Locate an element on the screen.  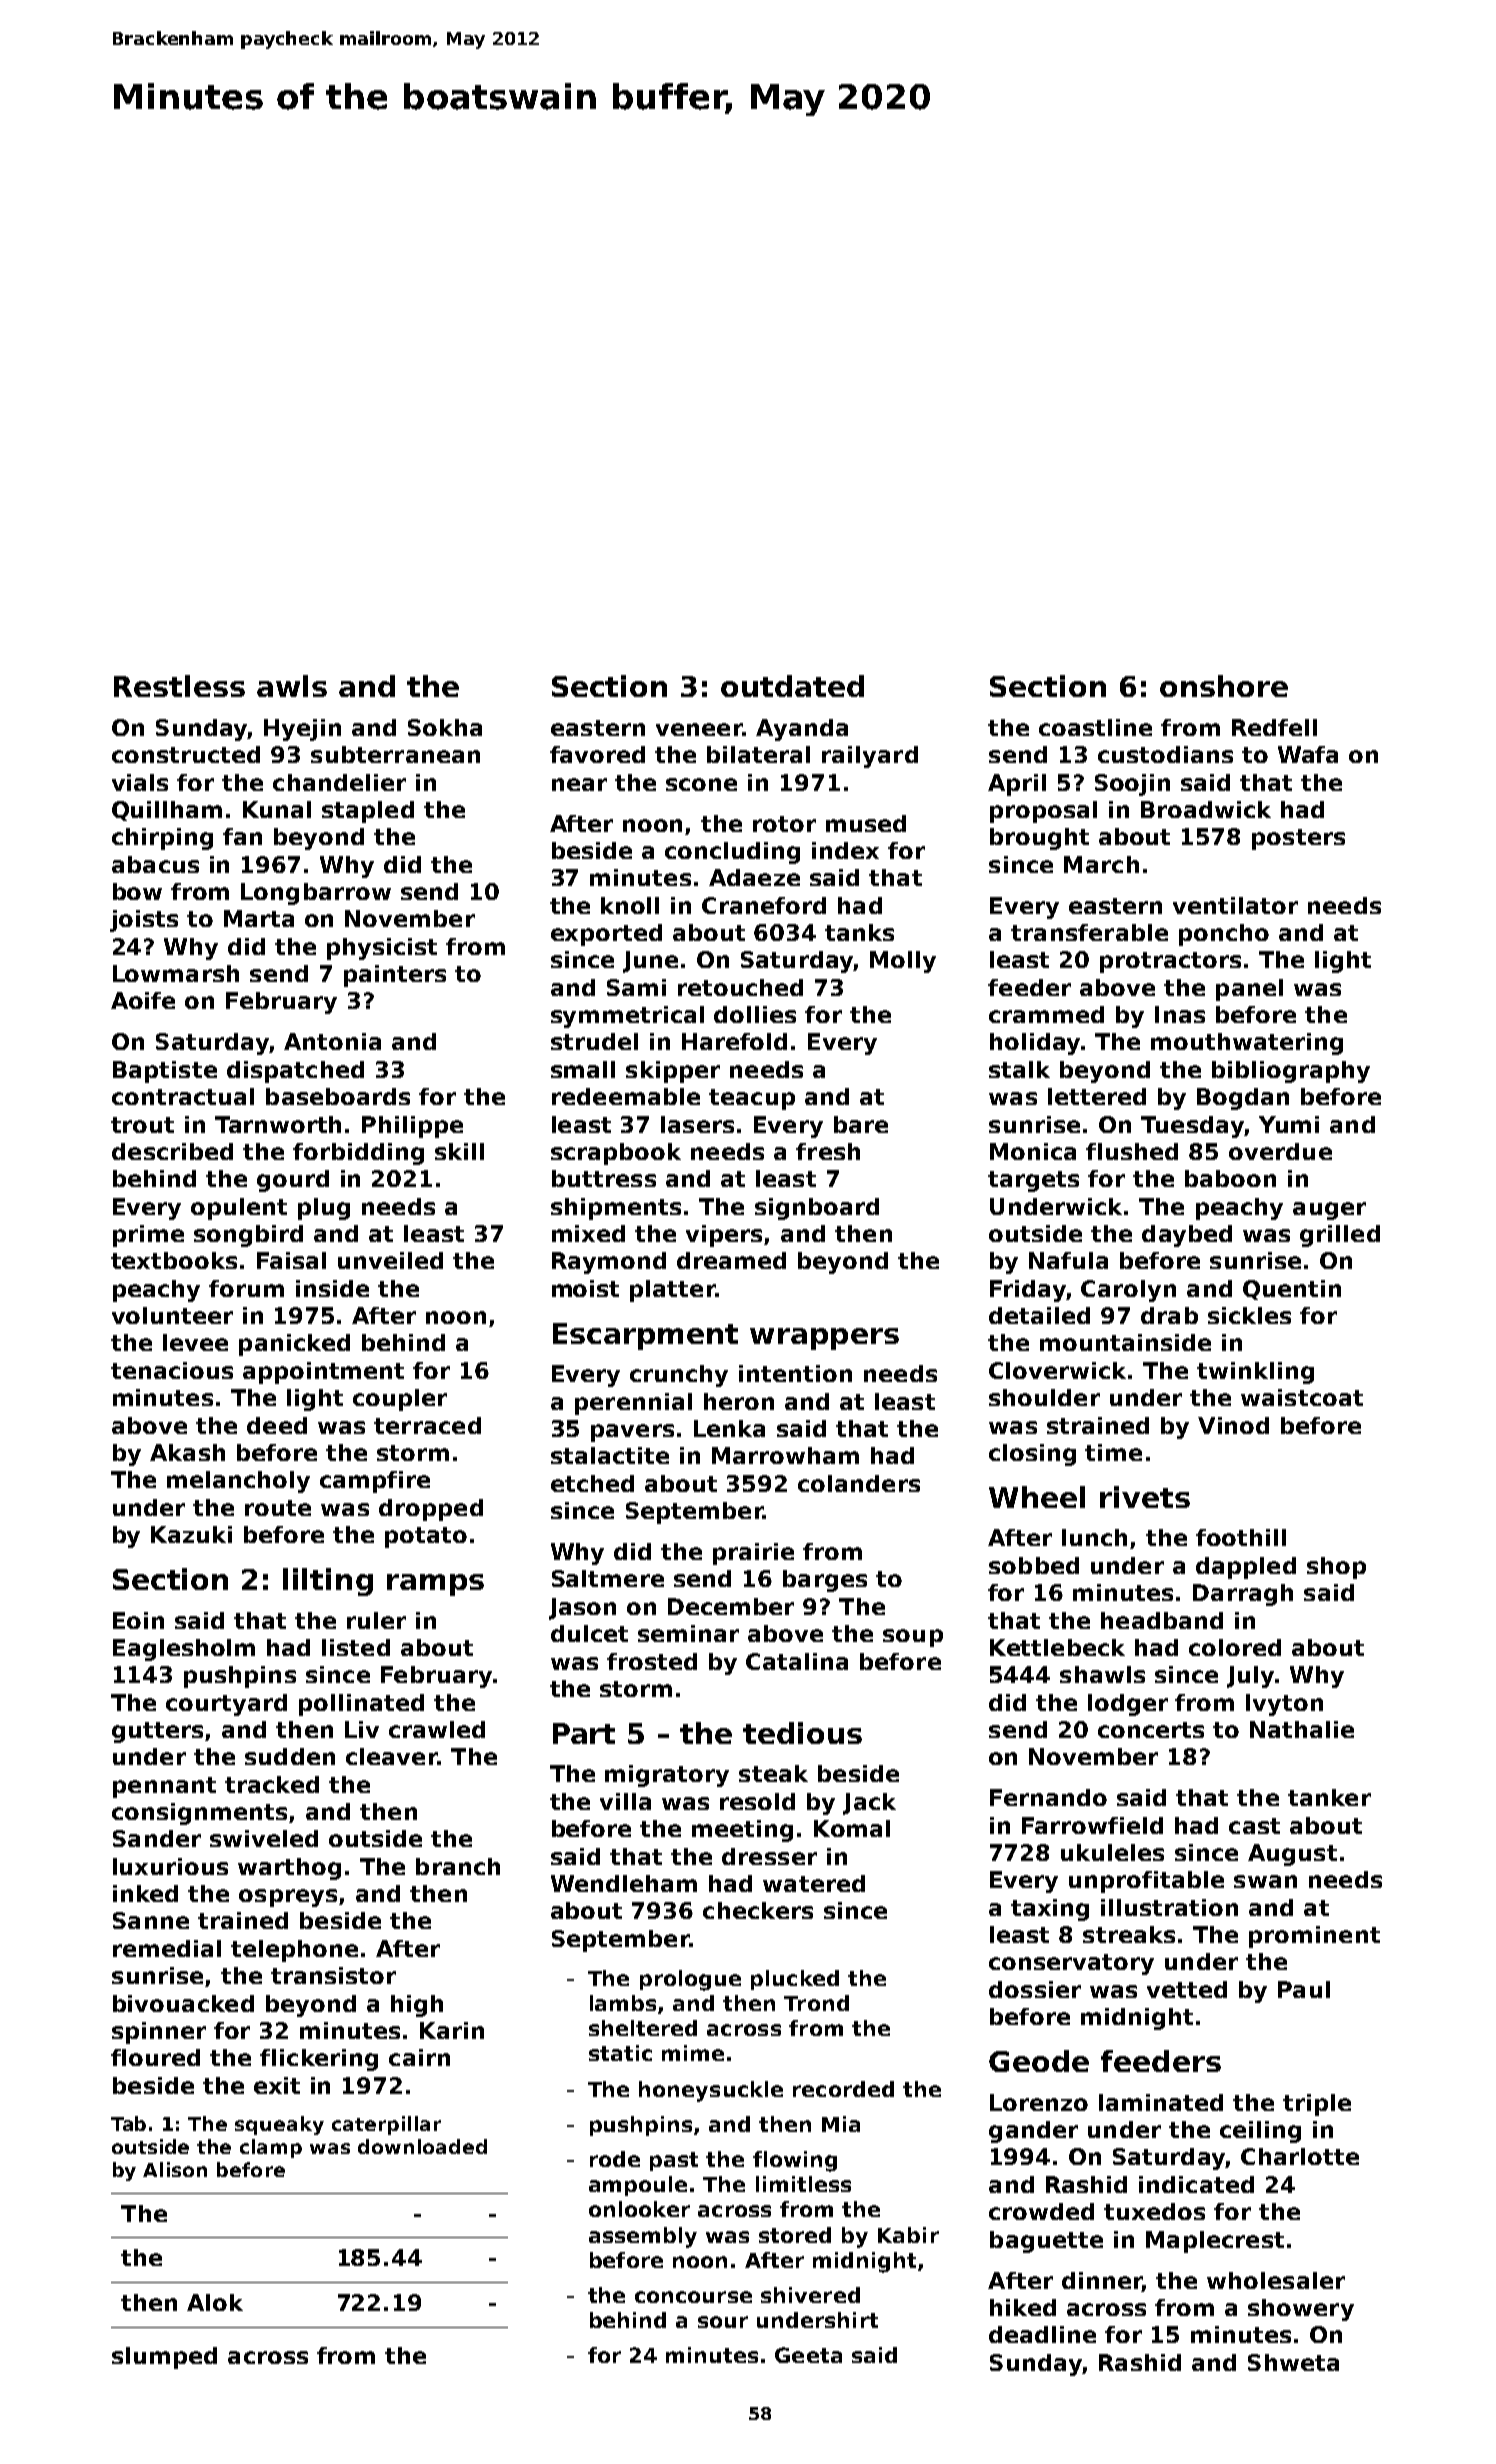
prime is located at coordinates (148, 1236).
